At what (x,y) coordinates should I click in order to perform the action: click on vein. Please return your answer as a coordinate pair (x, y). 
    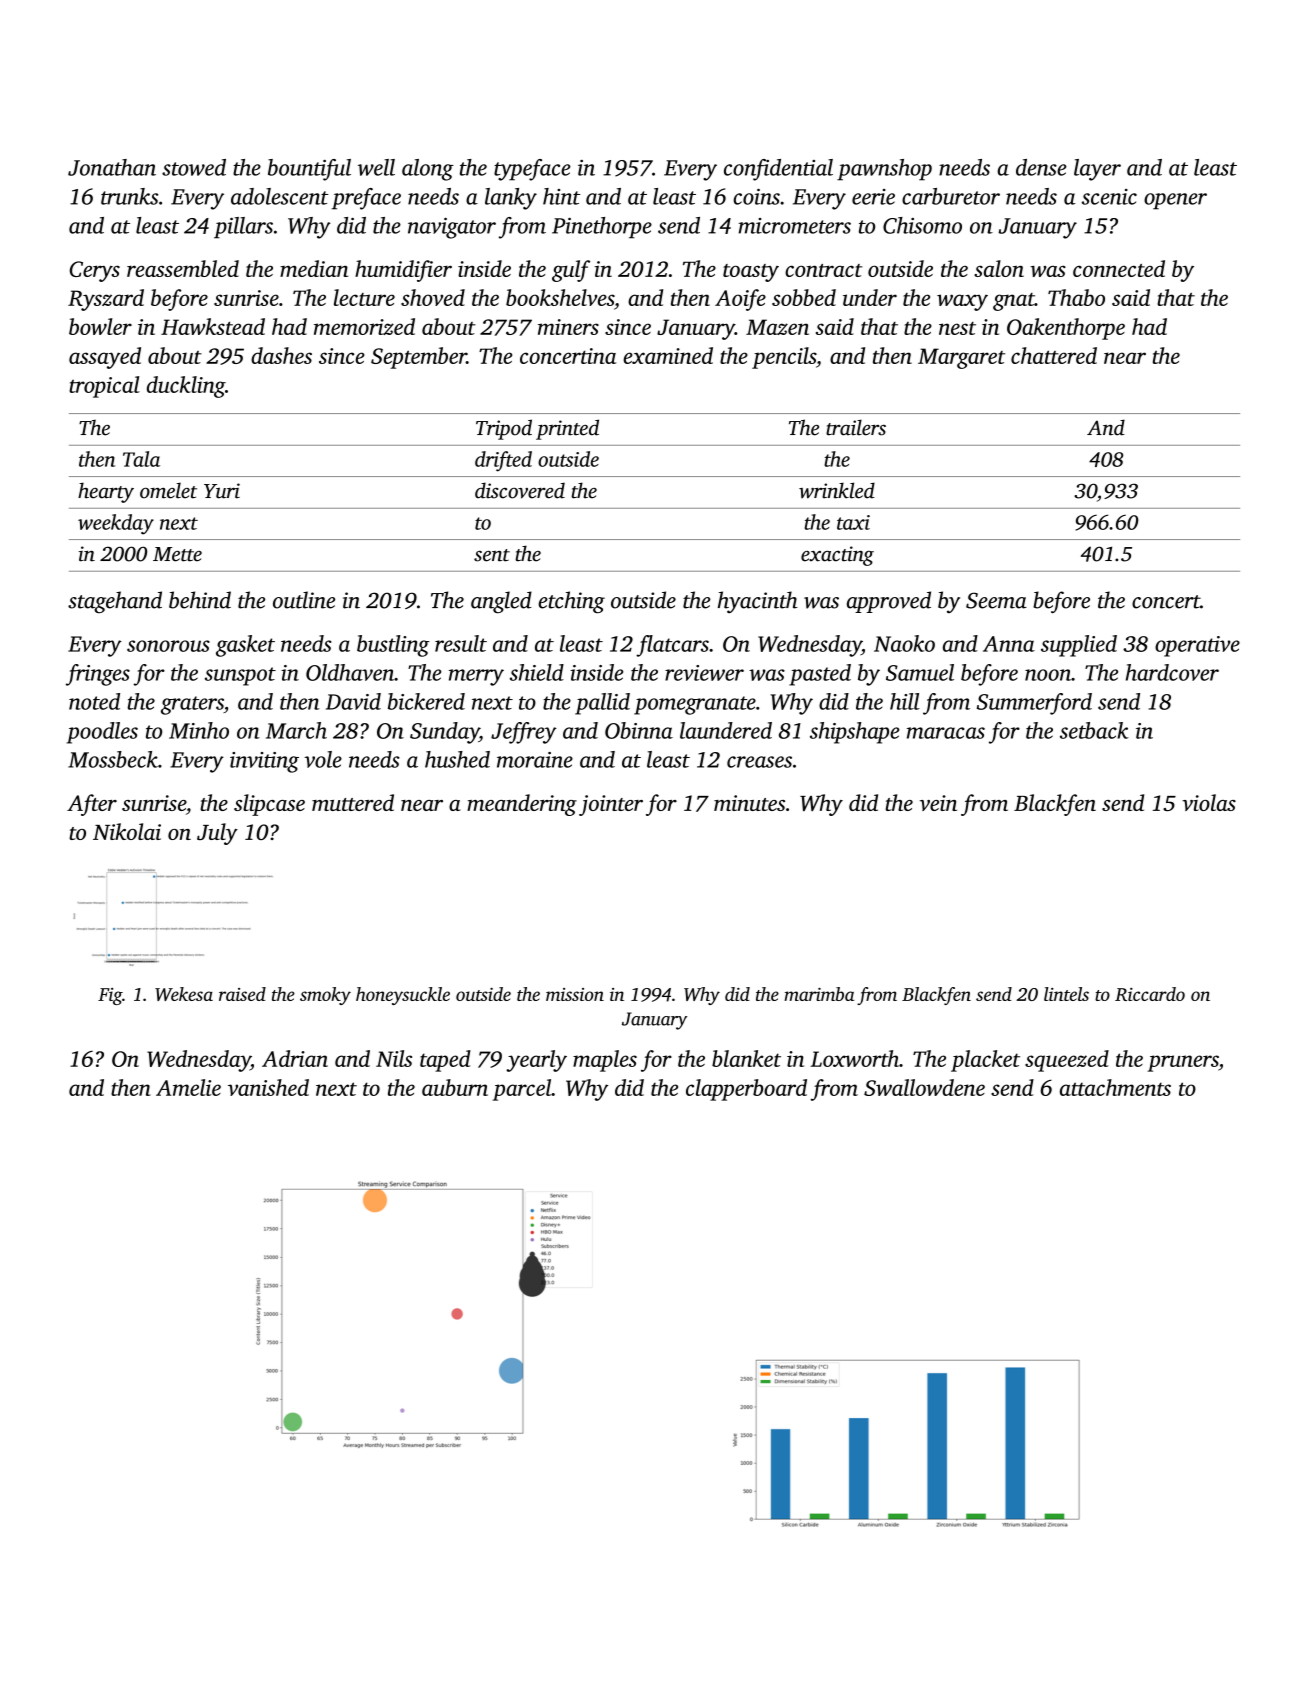
    Looking at the image, I should click on (938, 803).
